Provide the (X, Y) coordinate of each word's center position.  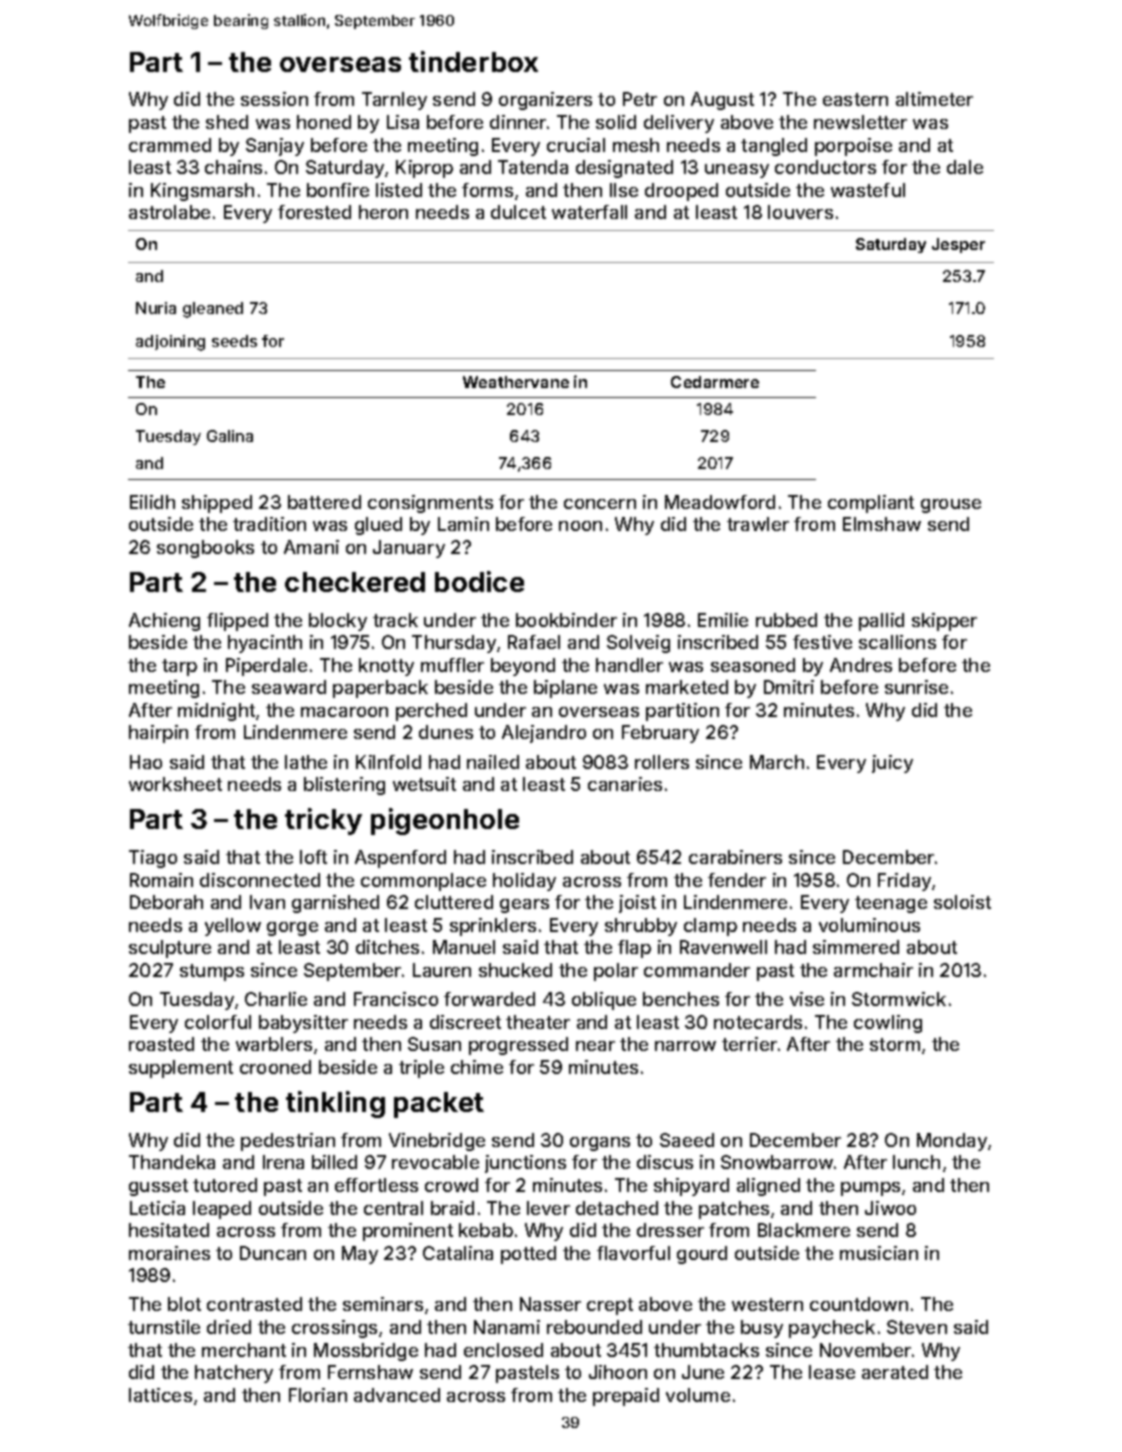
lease (832, 1372)
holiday (524, 882)
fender (737, 880)
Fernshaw (370, 1372)
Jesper (958, 245)
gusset (158, 1187)
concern (600, 504)
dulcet (518, 212)
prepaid (626, 1397)
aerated (895, 1372)
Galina (230, 436)
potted (528, 1255)
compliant (871, 504)
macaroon (344, 712)
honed (324, 122)
